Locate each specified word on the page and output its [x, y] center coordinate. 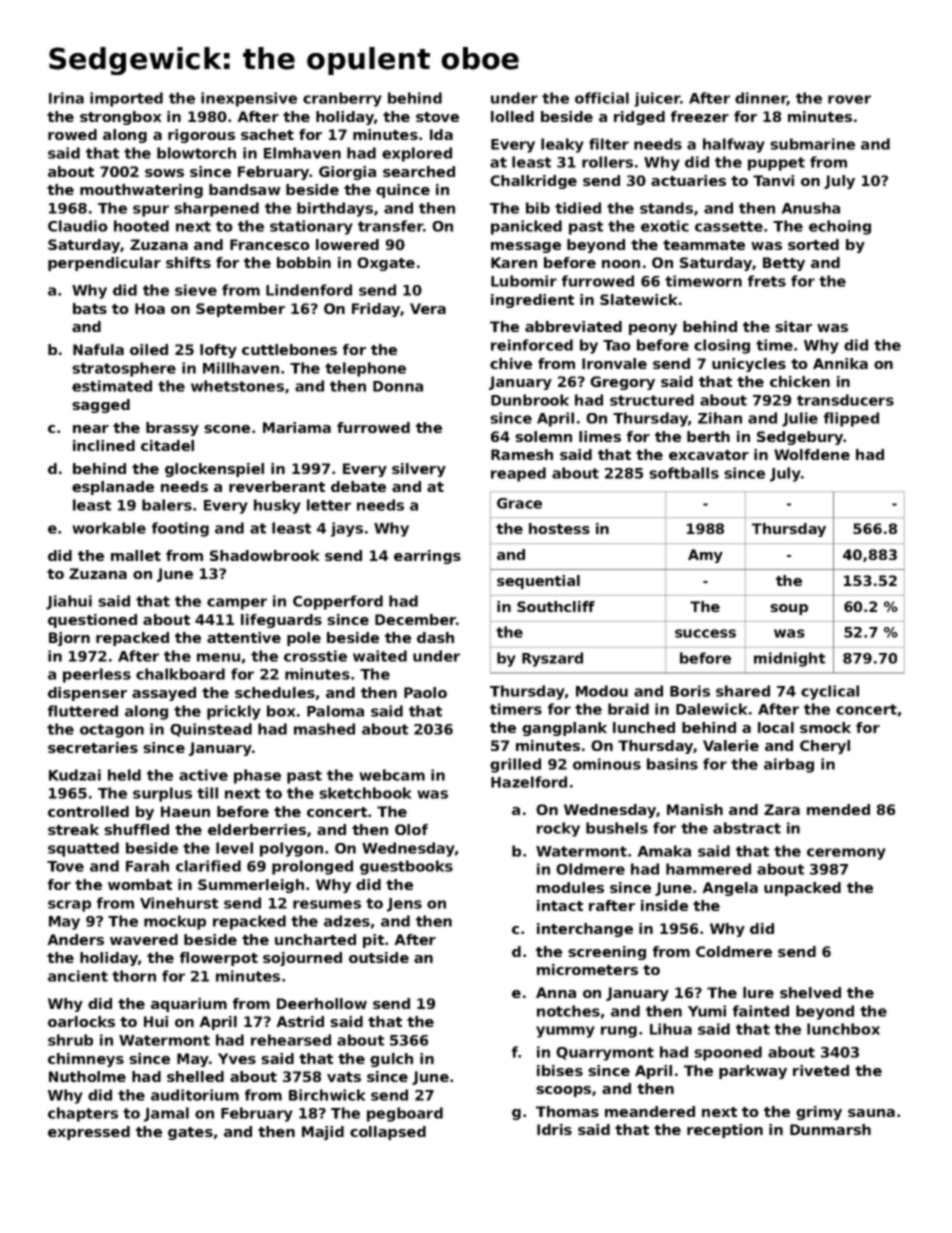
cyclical [830, 692]
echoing [840, 227]
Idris [554, 1129]
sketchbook [365, 793]
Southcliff [556, 606]
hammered [708, 869]
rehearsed [291, 1040]
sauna [871, 1113]
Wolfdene [812, 454]
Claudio [78, 226]
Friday [376, 310]
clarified [208, 866]
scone [227, 429]
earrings [427, 557]
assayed [164, 694]
